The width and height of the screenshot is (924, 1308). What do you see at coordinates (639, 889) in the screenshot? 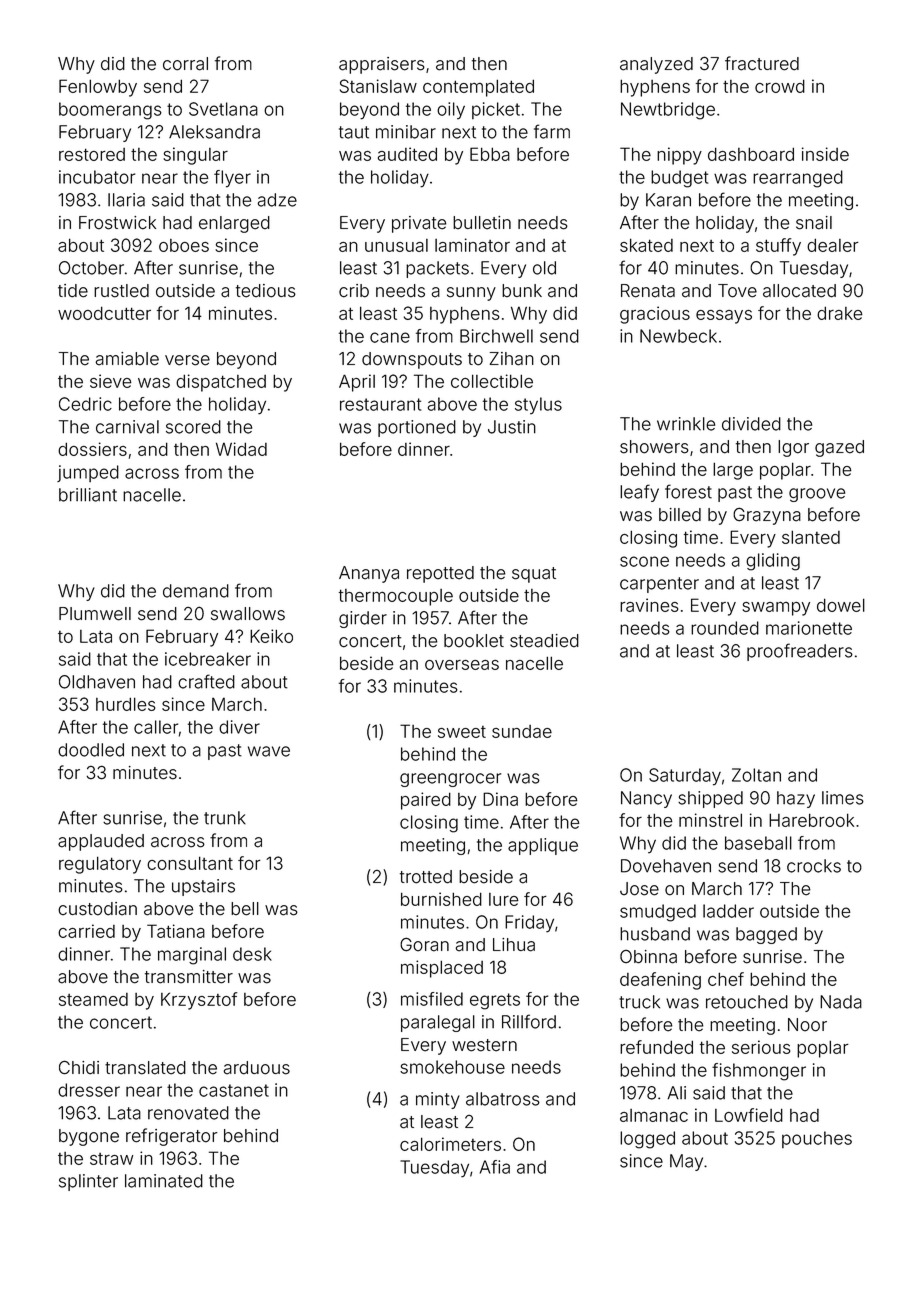
I see `Jose` at bounding box center [639, 889].
